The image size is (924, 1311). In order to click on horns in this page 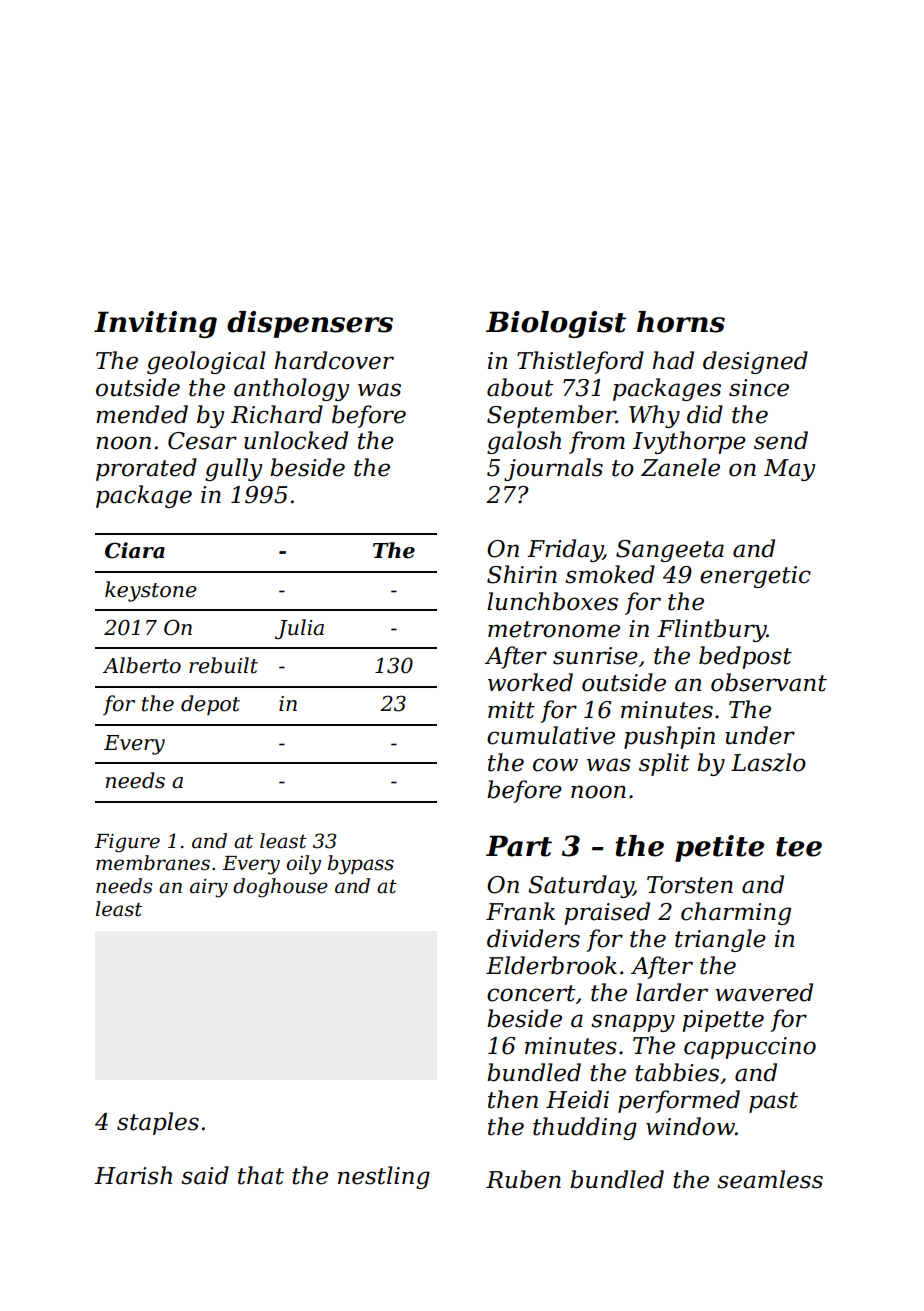, I will do `click(681, 322)`.
